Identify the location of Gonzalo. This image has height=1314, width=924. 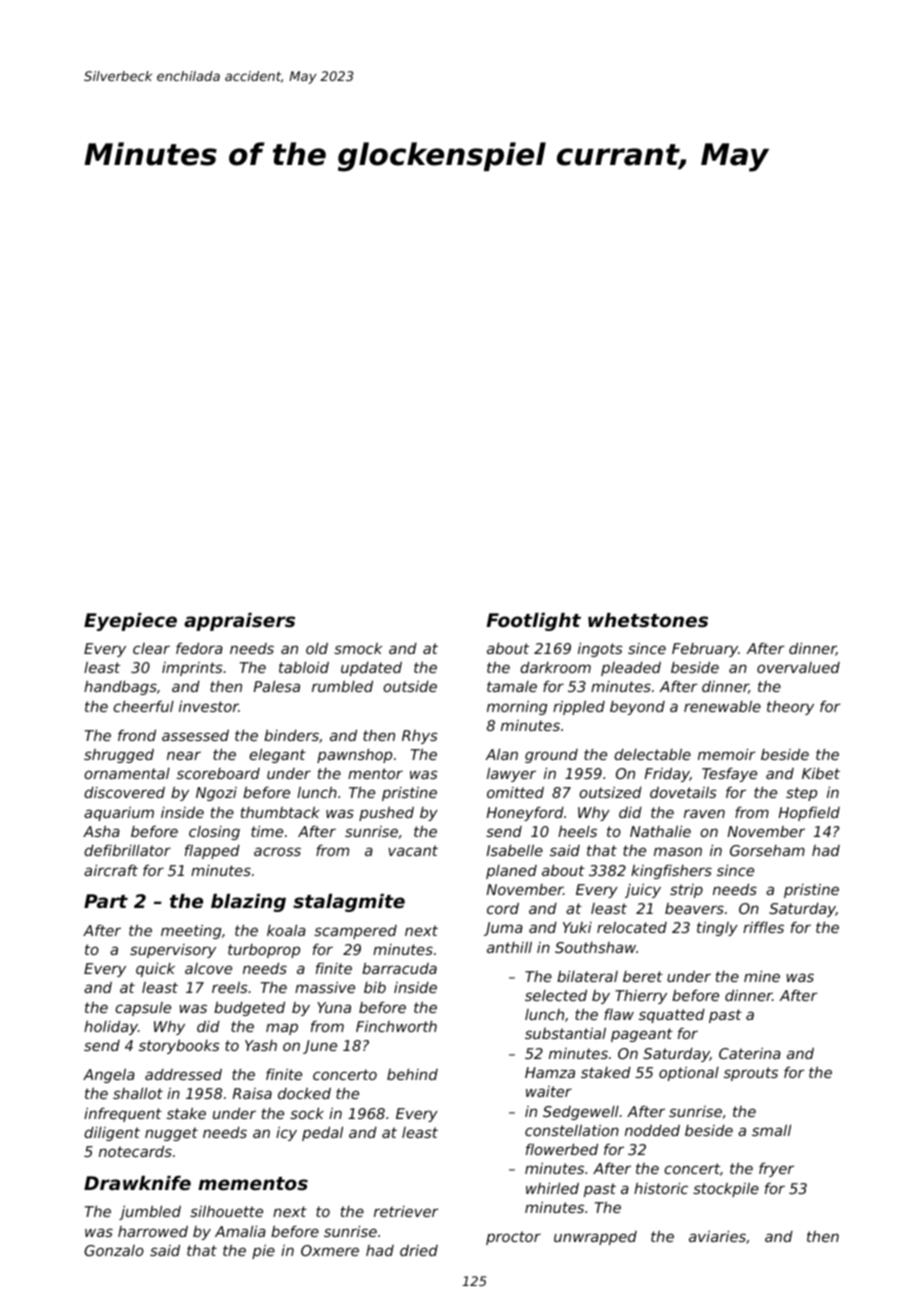
(114, 1250).
